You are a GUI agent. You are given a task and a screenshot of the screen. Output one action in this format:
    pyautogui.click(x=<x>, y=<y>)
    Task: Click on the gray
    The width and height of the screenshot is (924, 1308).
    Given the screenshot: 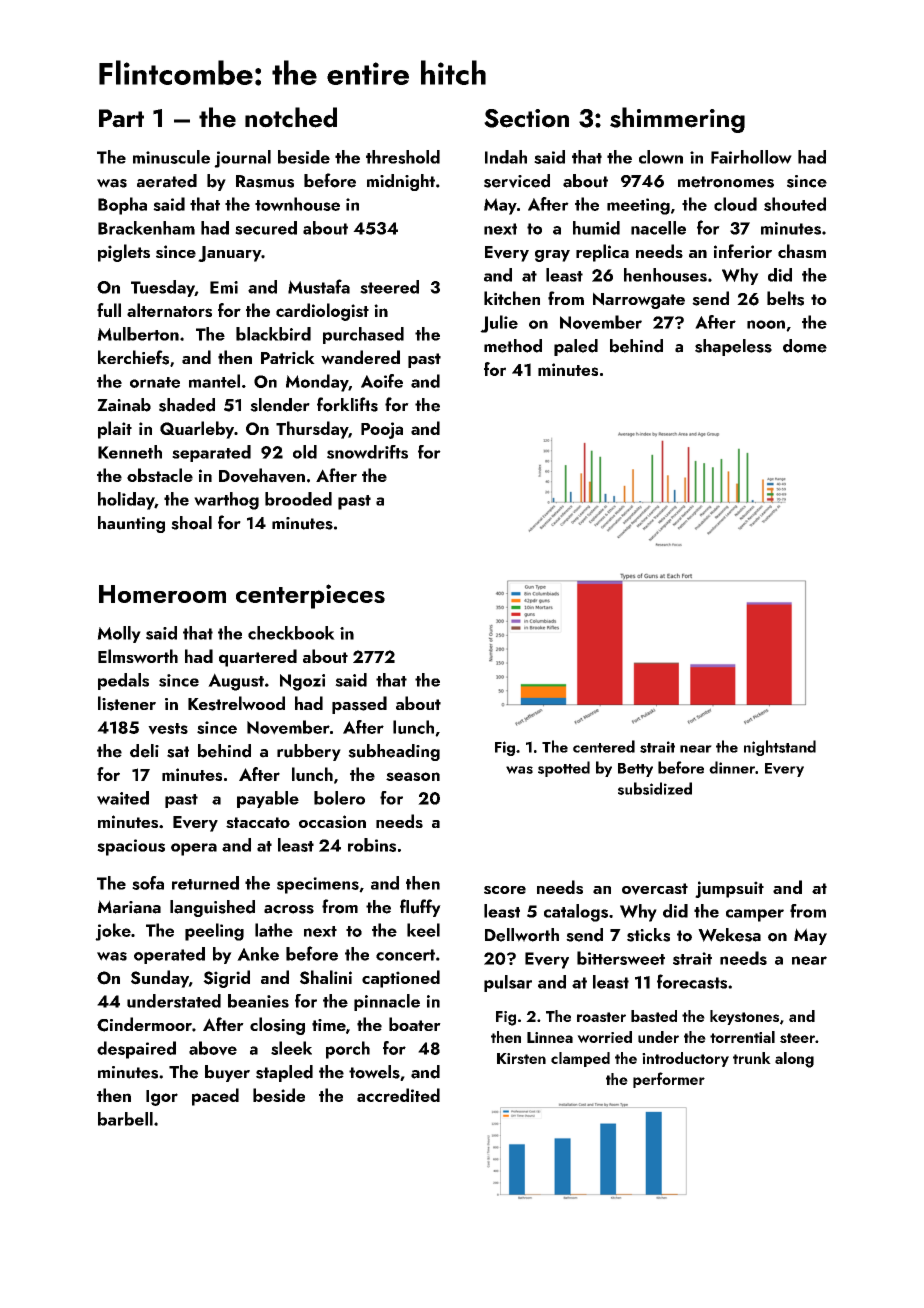 What is the action you would take?
    pyautogui.click(x=552, y=256)
